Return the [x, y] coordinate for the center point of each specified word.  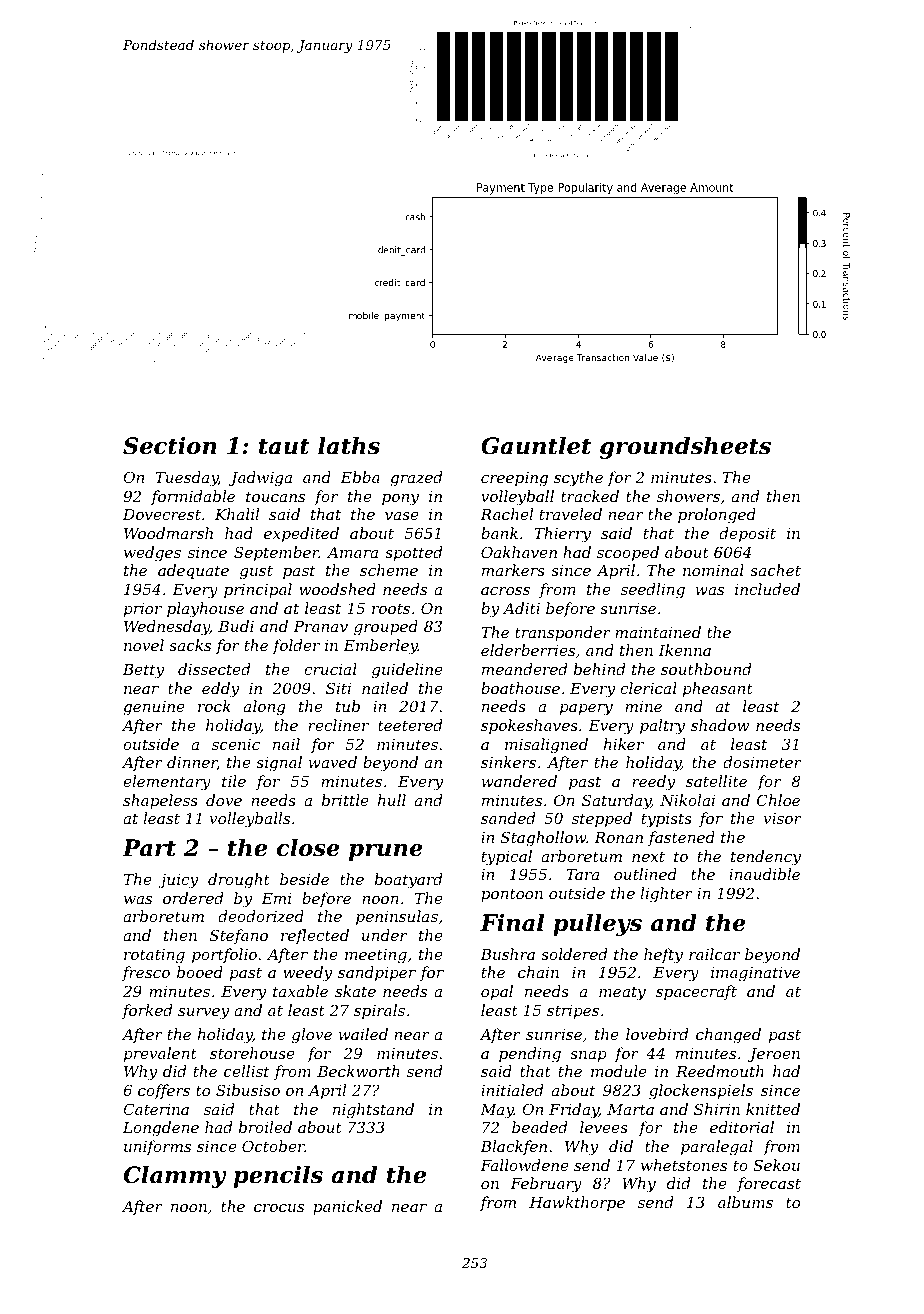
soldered [574, 954]
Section [170, 446]
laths [349, 446]
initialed [512, 1090]
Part [149, 848]
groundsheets [685, 448]
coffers [164, 1091]
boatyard [408, 881]
